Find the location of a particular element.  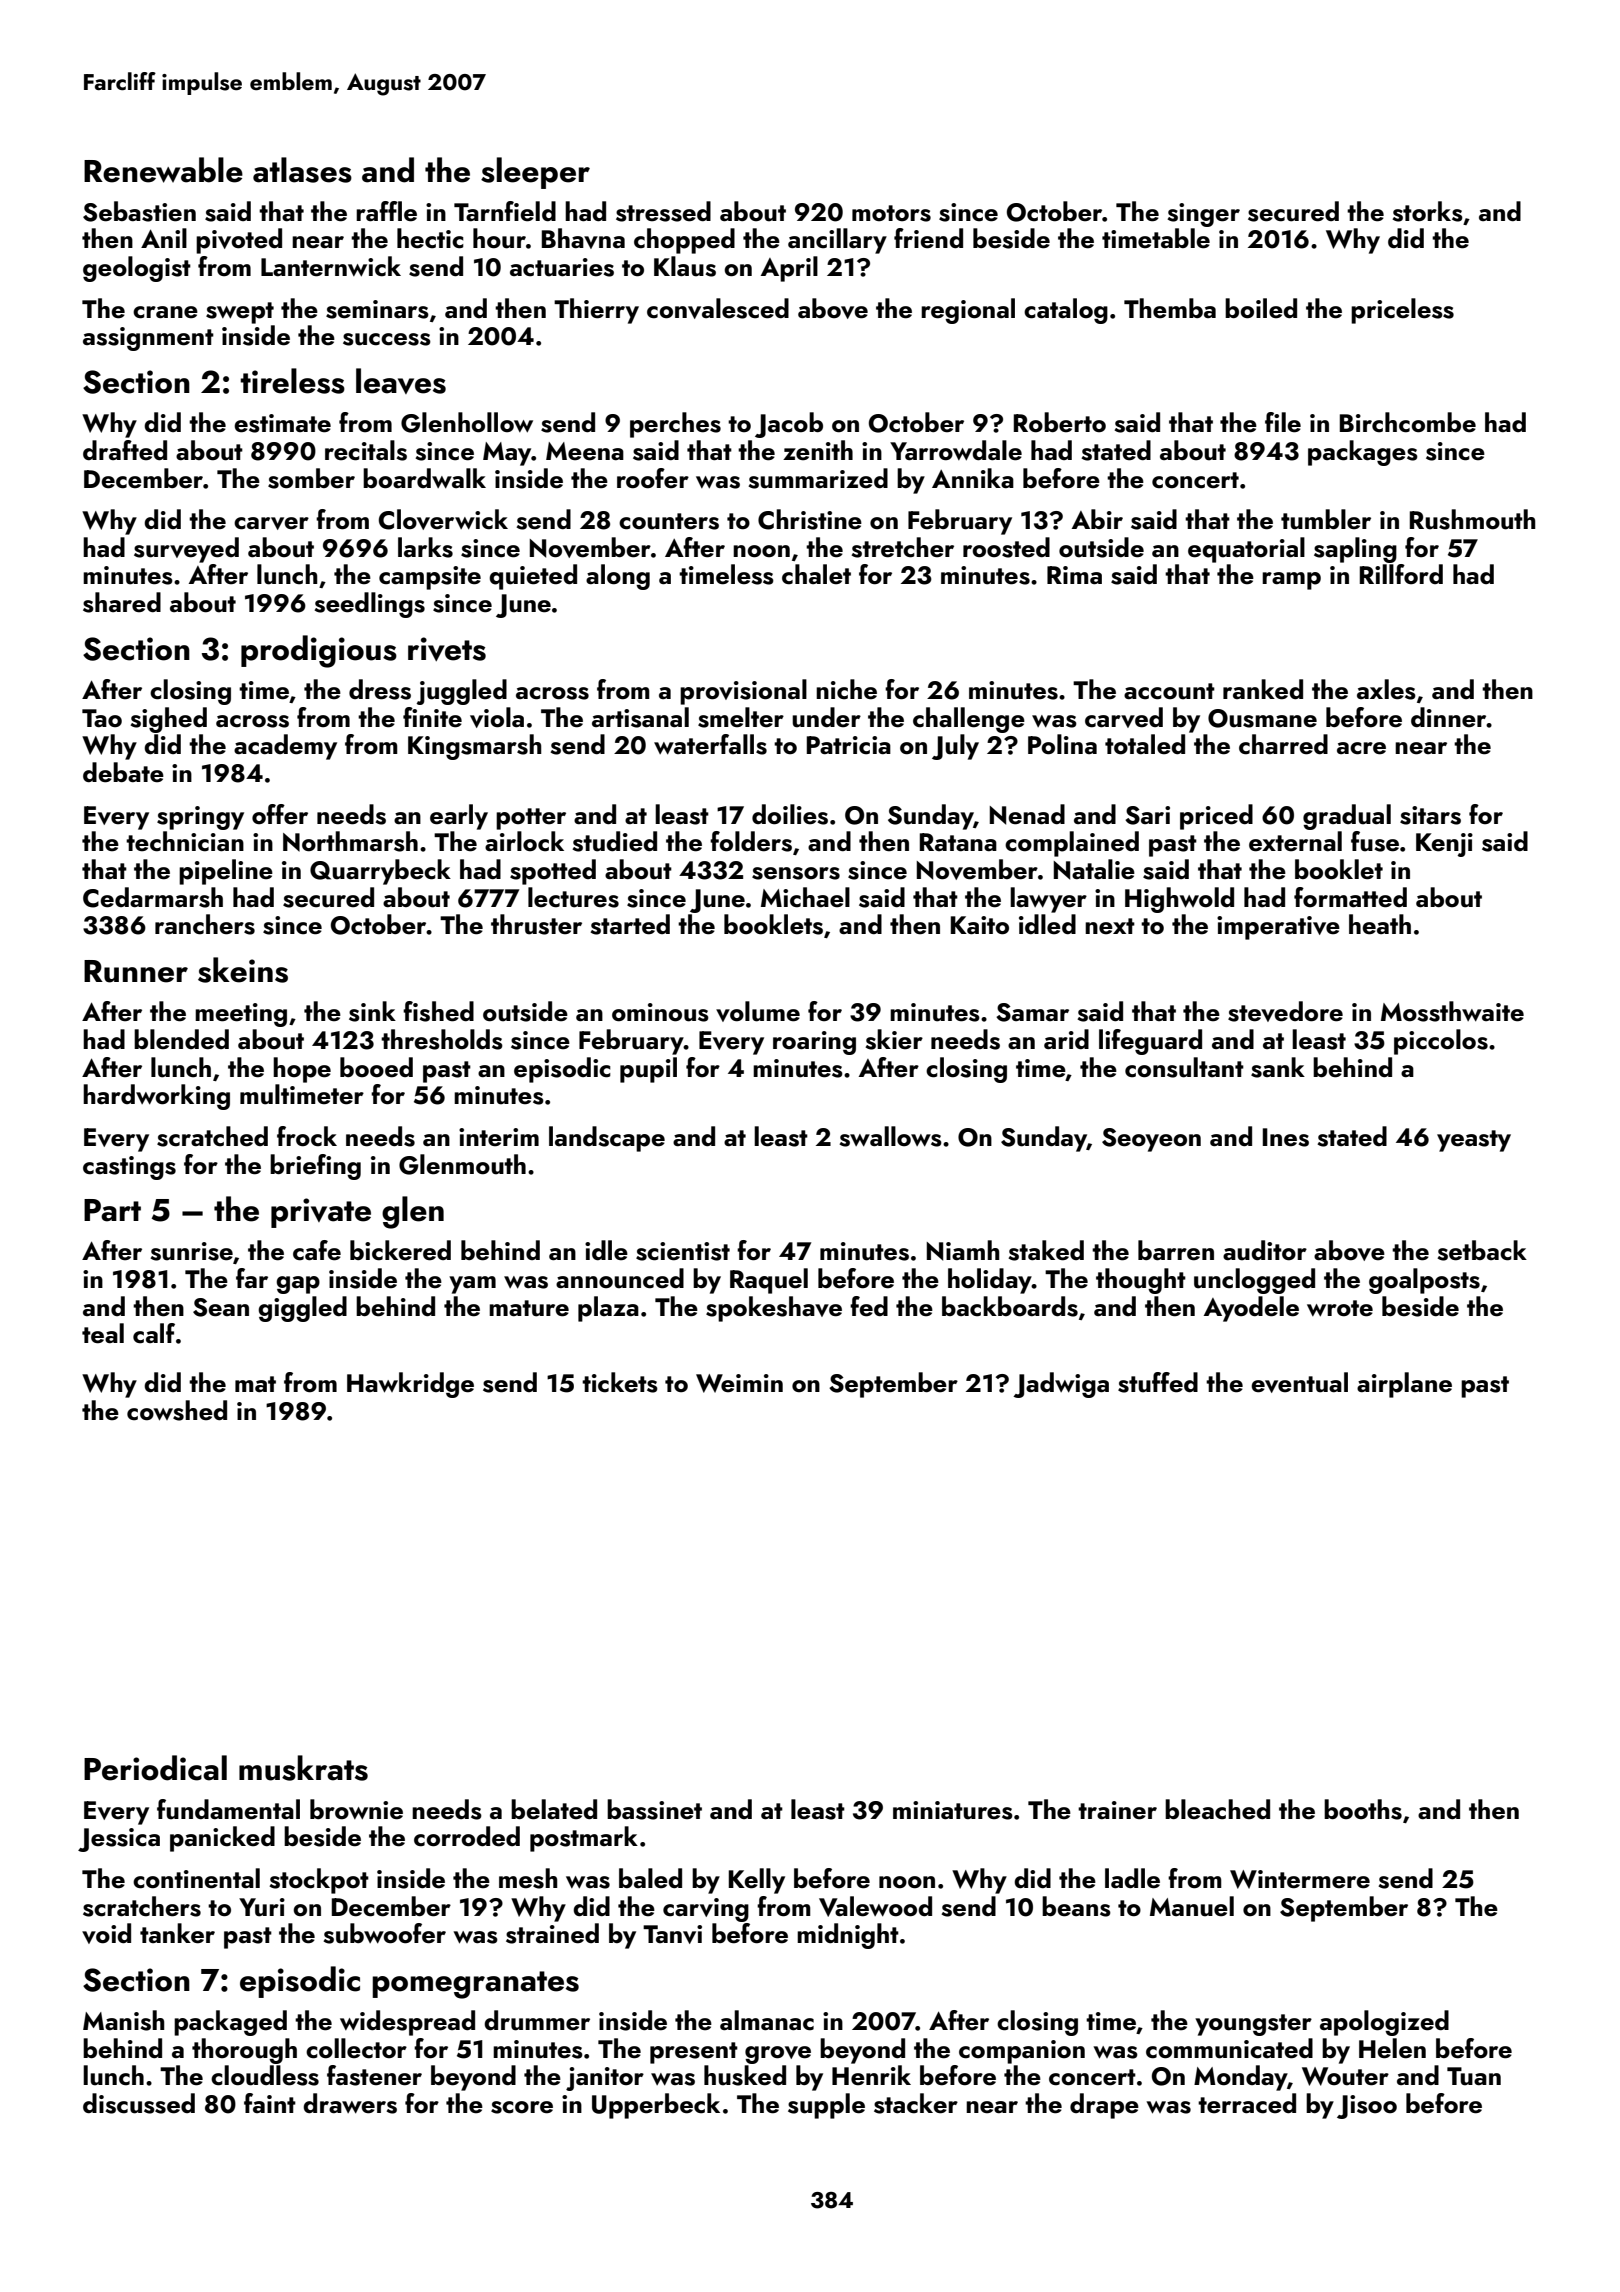

blended is located at coordinates (181, 1039).
